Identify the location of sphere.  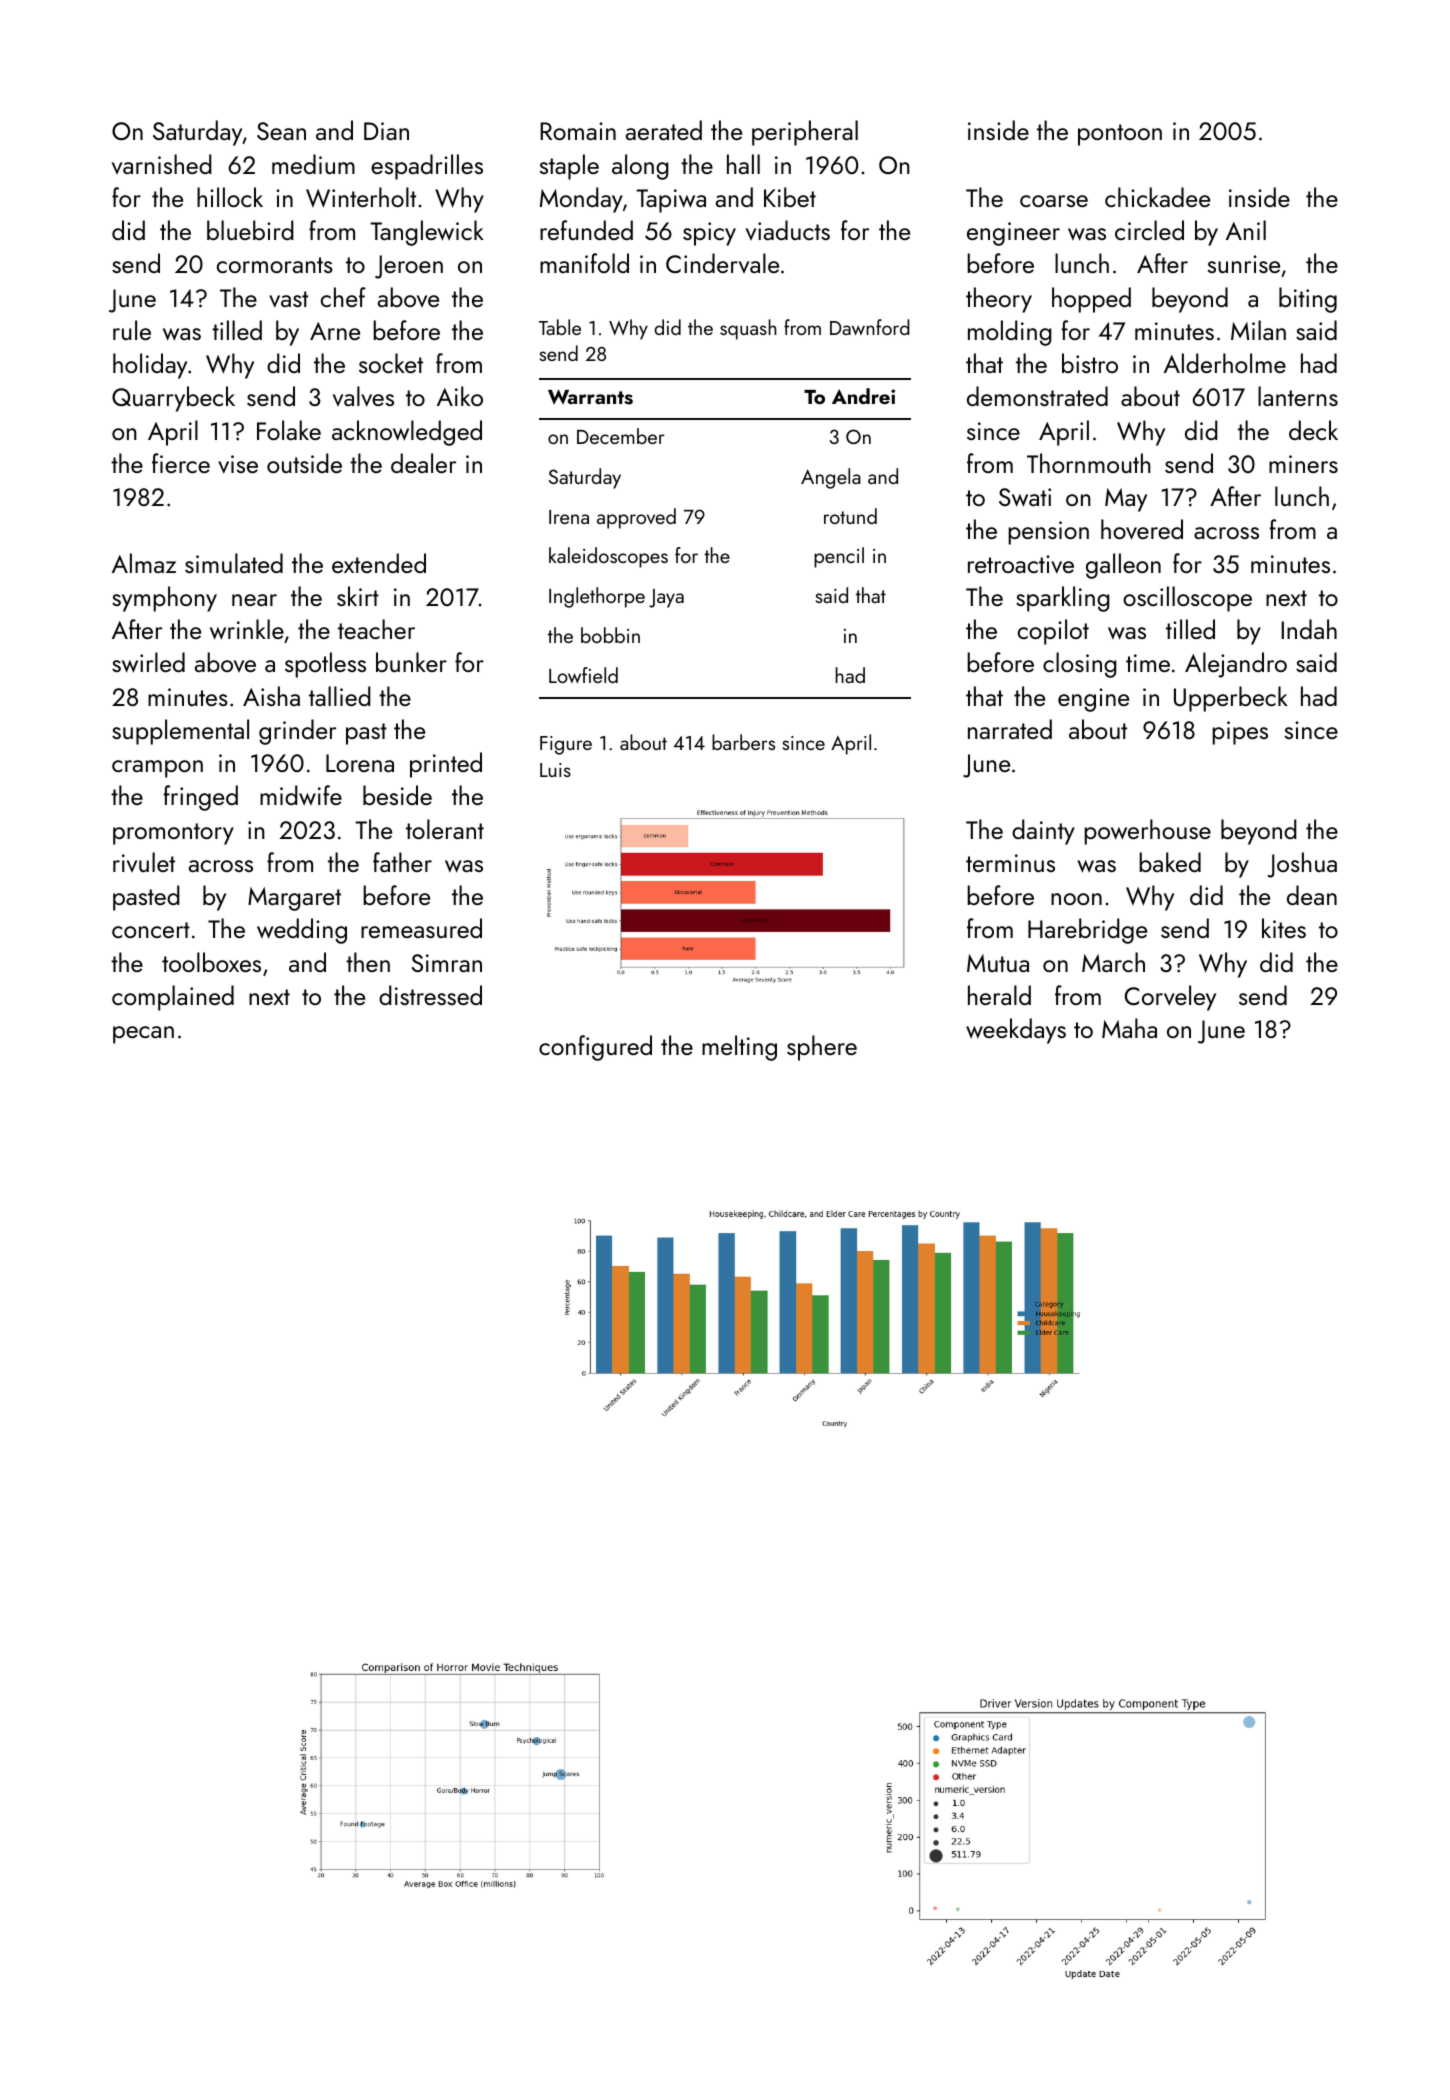
(822, 1048).
